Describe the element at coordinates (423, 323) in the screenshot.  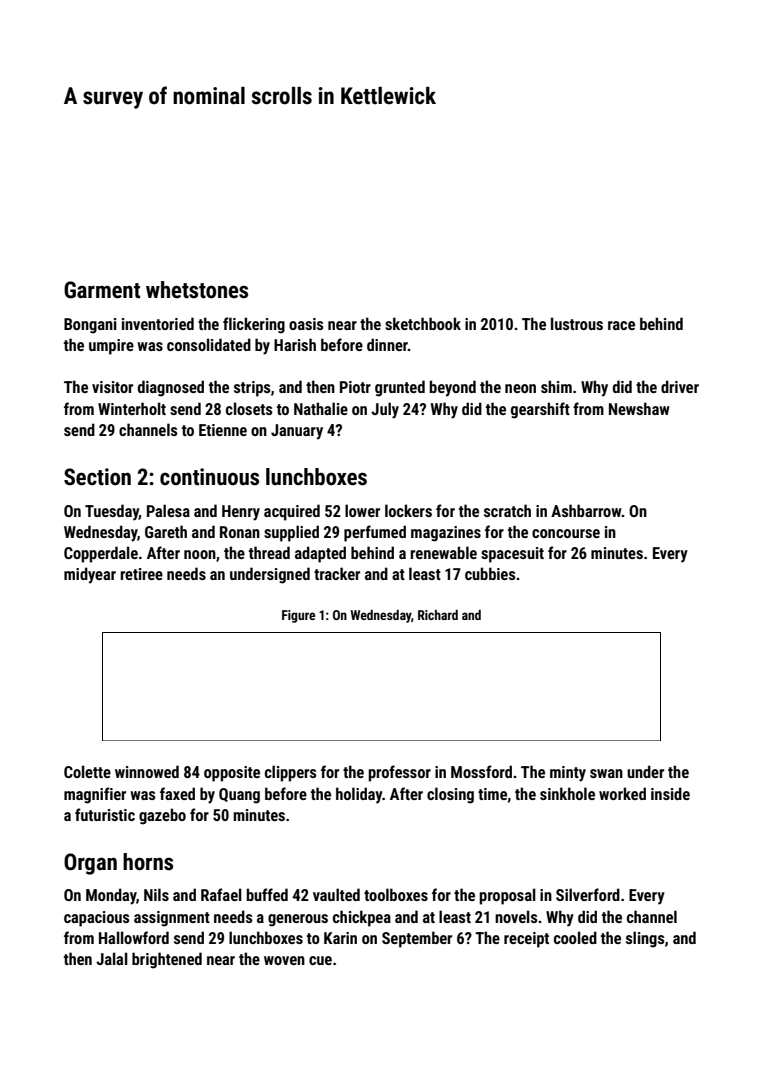
I see `sketchbook` at that location.
